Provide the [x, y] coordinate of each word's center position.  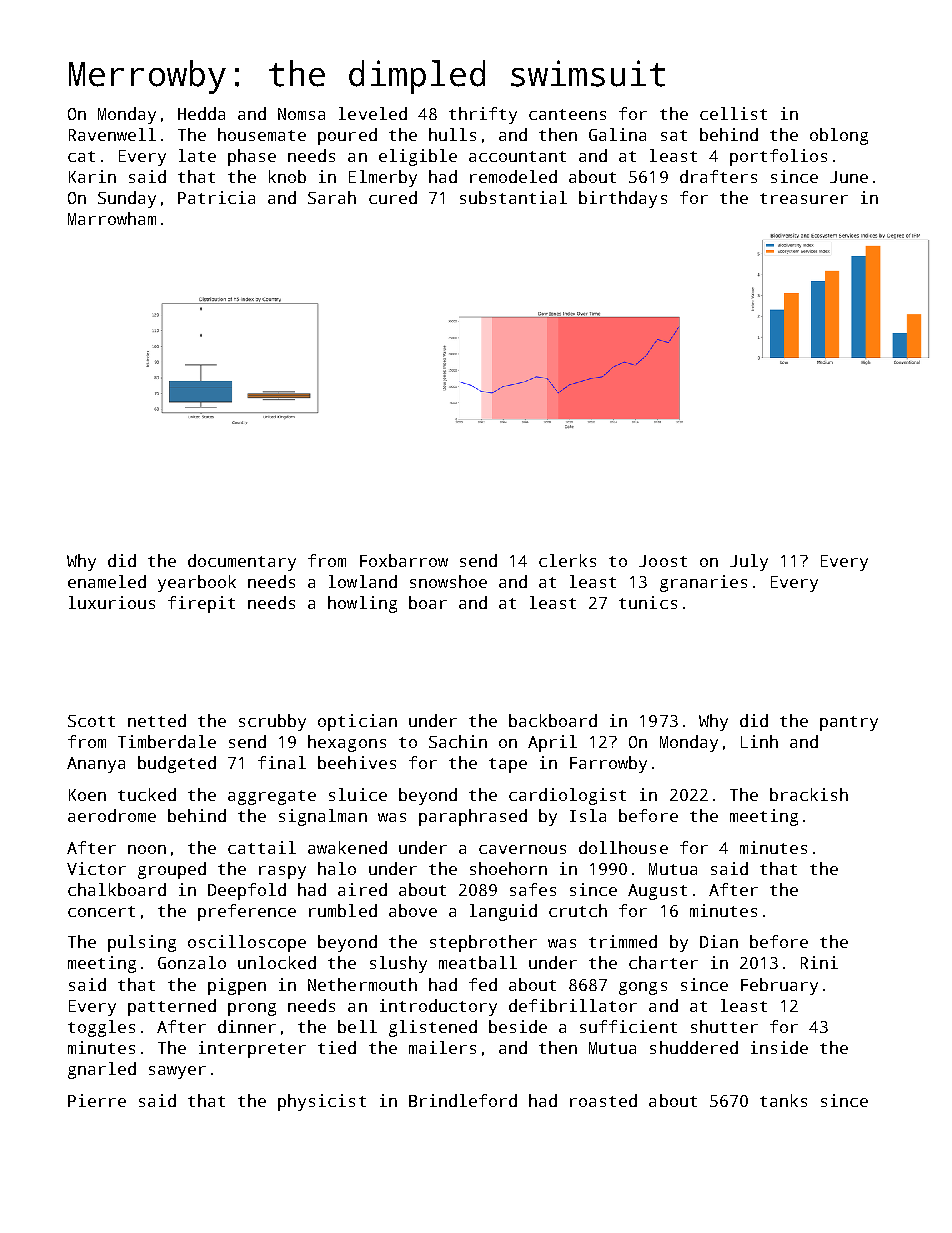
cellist [733, 113]
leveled [373, 113]
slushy [398, 964]
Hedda [201, 113]
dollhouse [623, 847]
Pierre [97, 1100]
